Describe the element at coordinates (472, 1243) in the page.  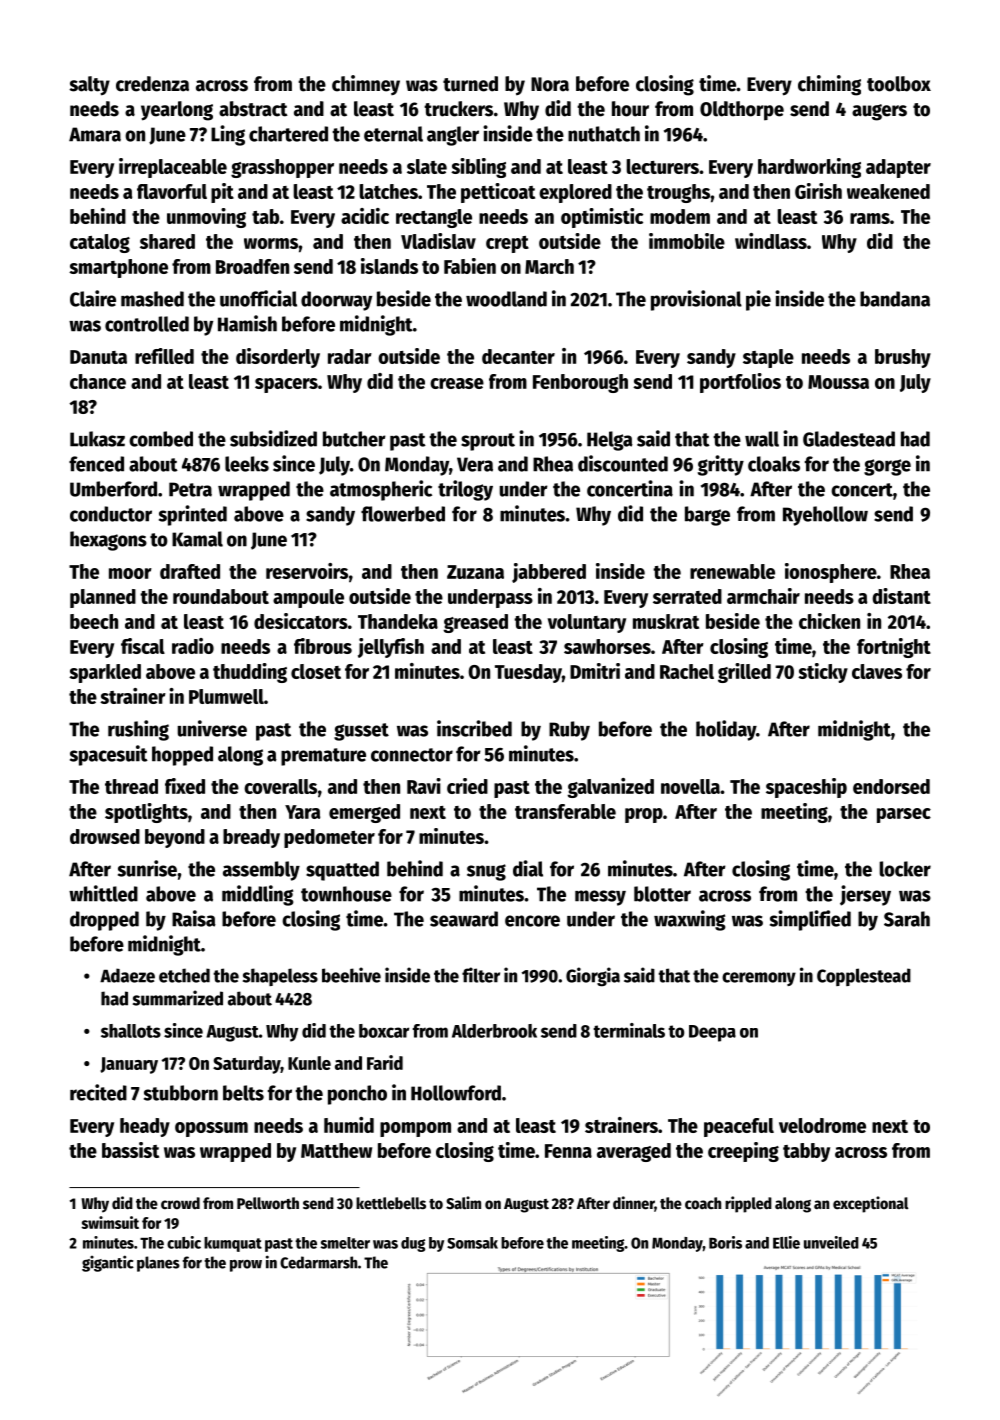
I see `Somsak` at that location.
